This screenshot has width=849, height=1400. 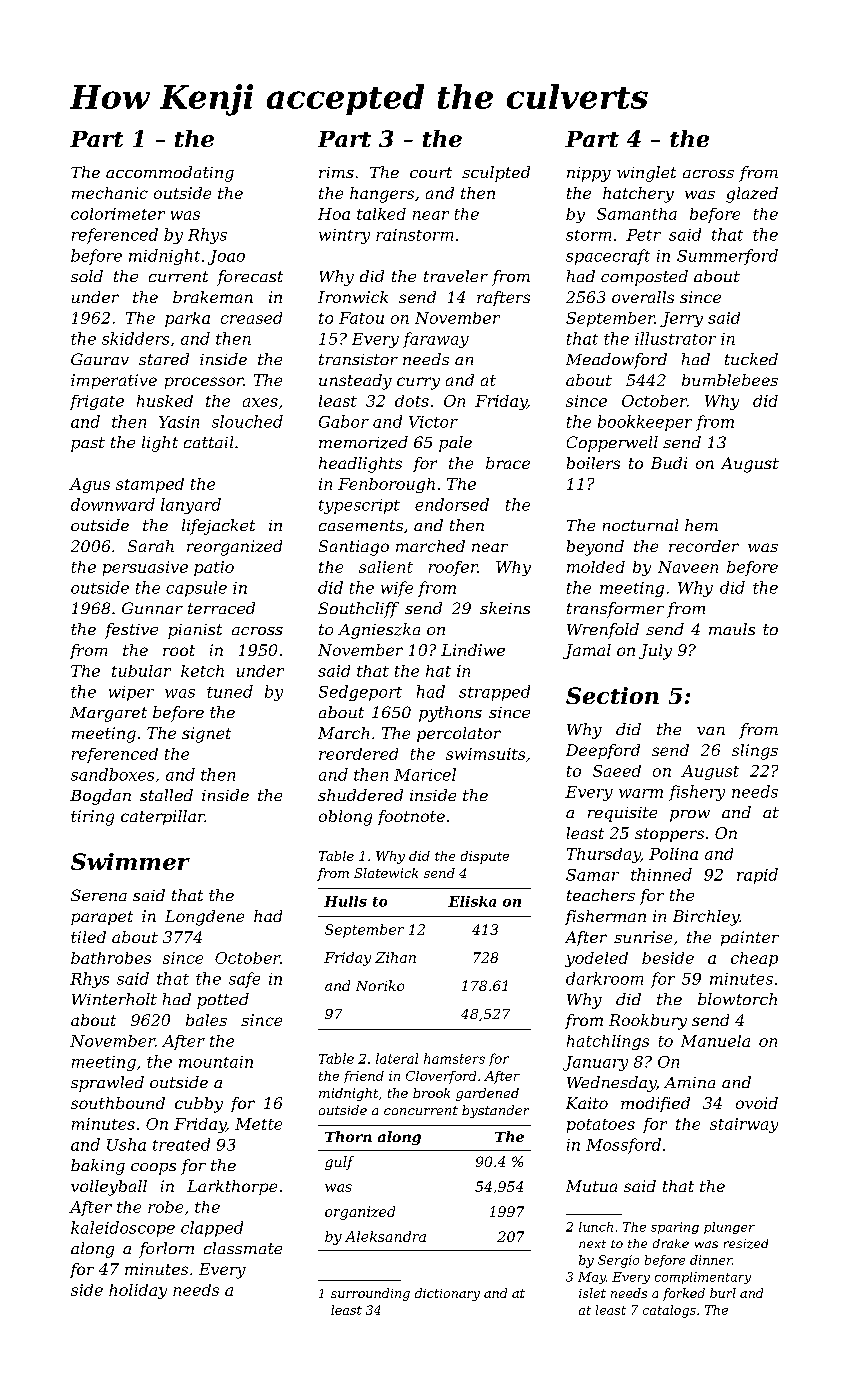 I want to click on winglet, so click(x=646, y=174).
